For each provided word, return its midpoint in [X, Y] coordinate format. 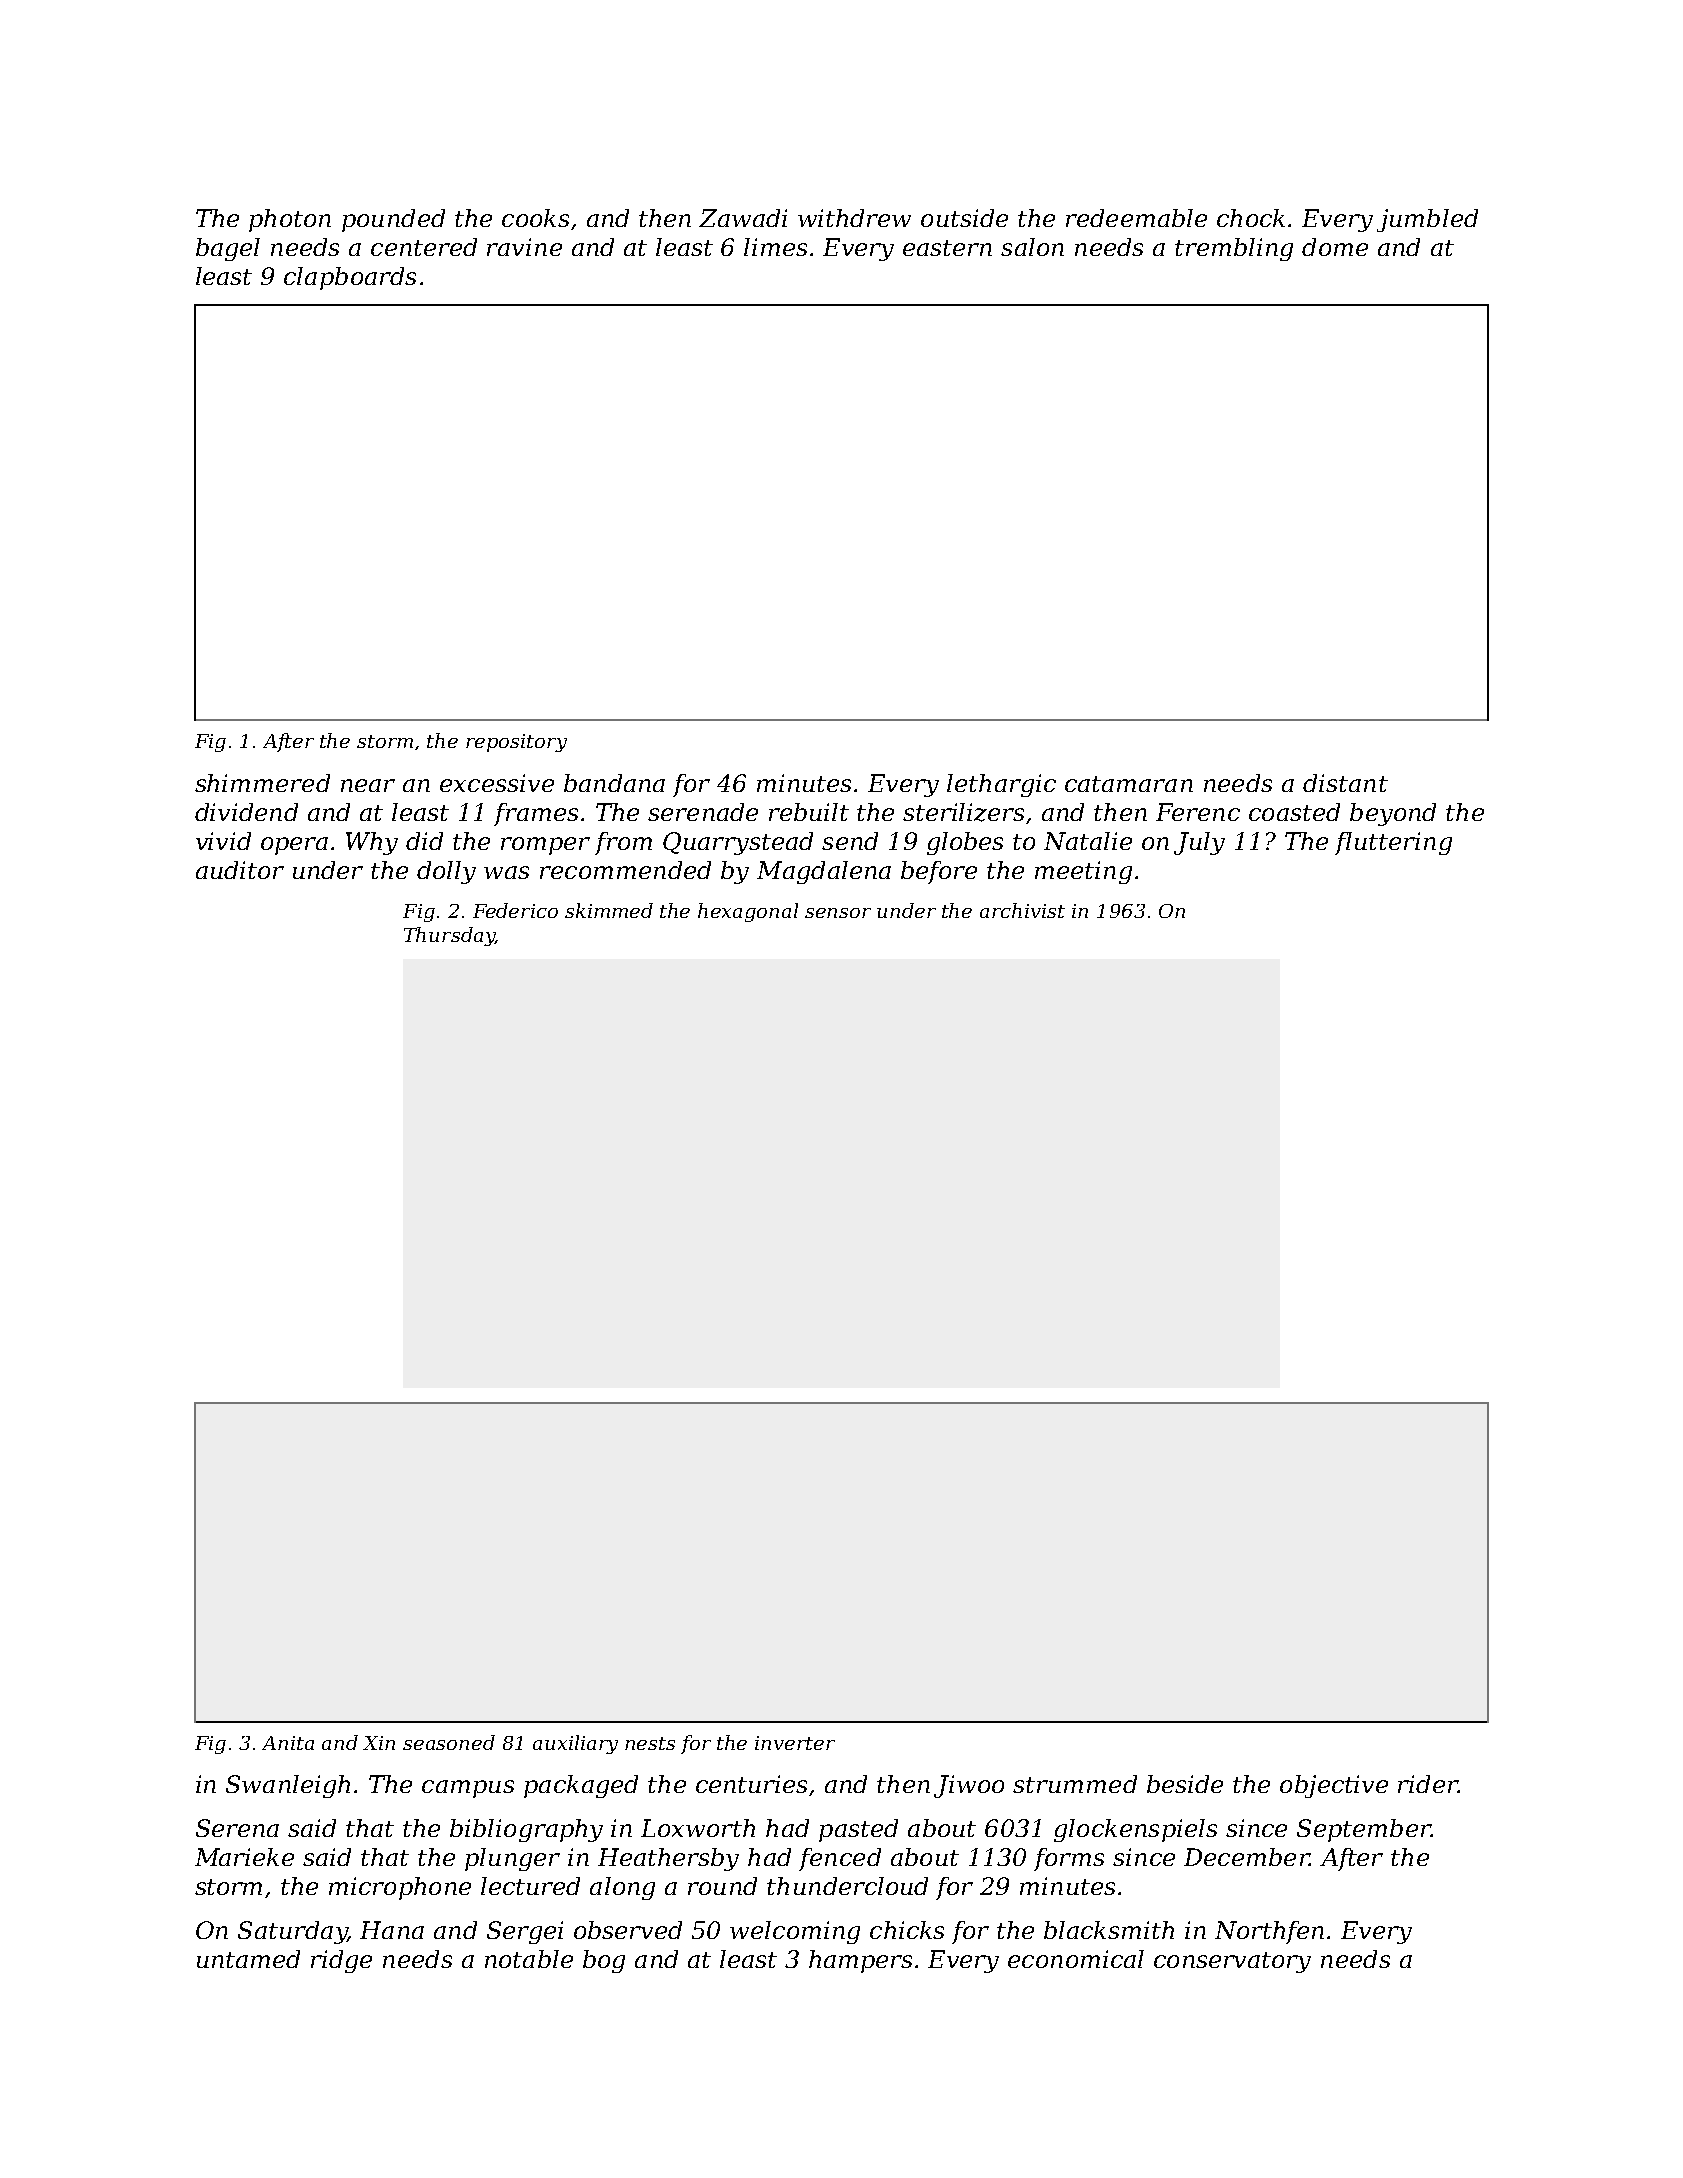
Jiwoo [969, 1786]
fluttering [1393, 843]
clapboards [350, 278]
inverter [795, 1743]
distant [1345, 783]
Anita [288, 1743]
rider [1428, 1784]
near [368, 785]
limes [775, 247]
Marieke [244, 1857]
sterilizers [963, 812]
